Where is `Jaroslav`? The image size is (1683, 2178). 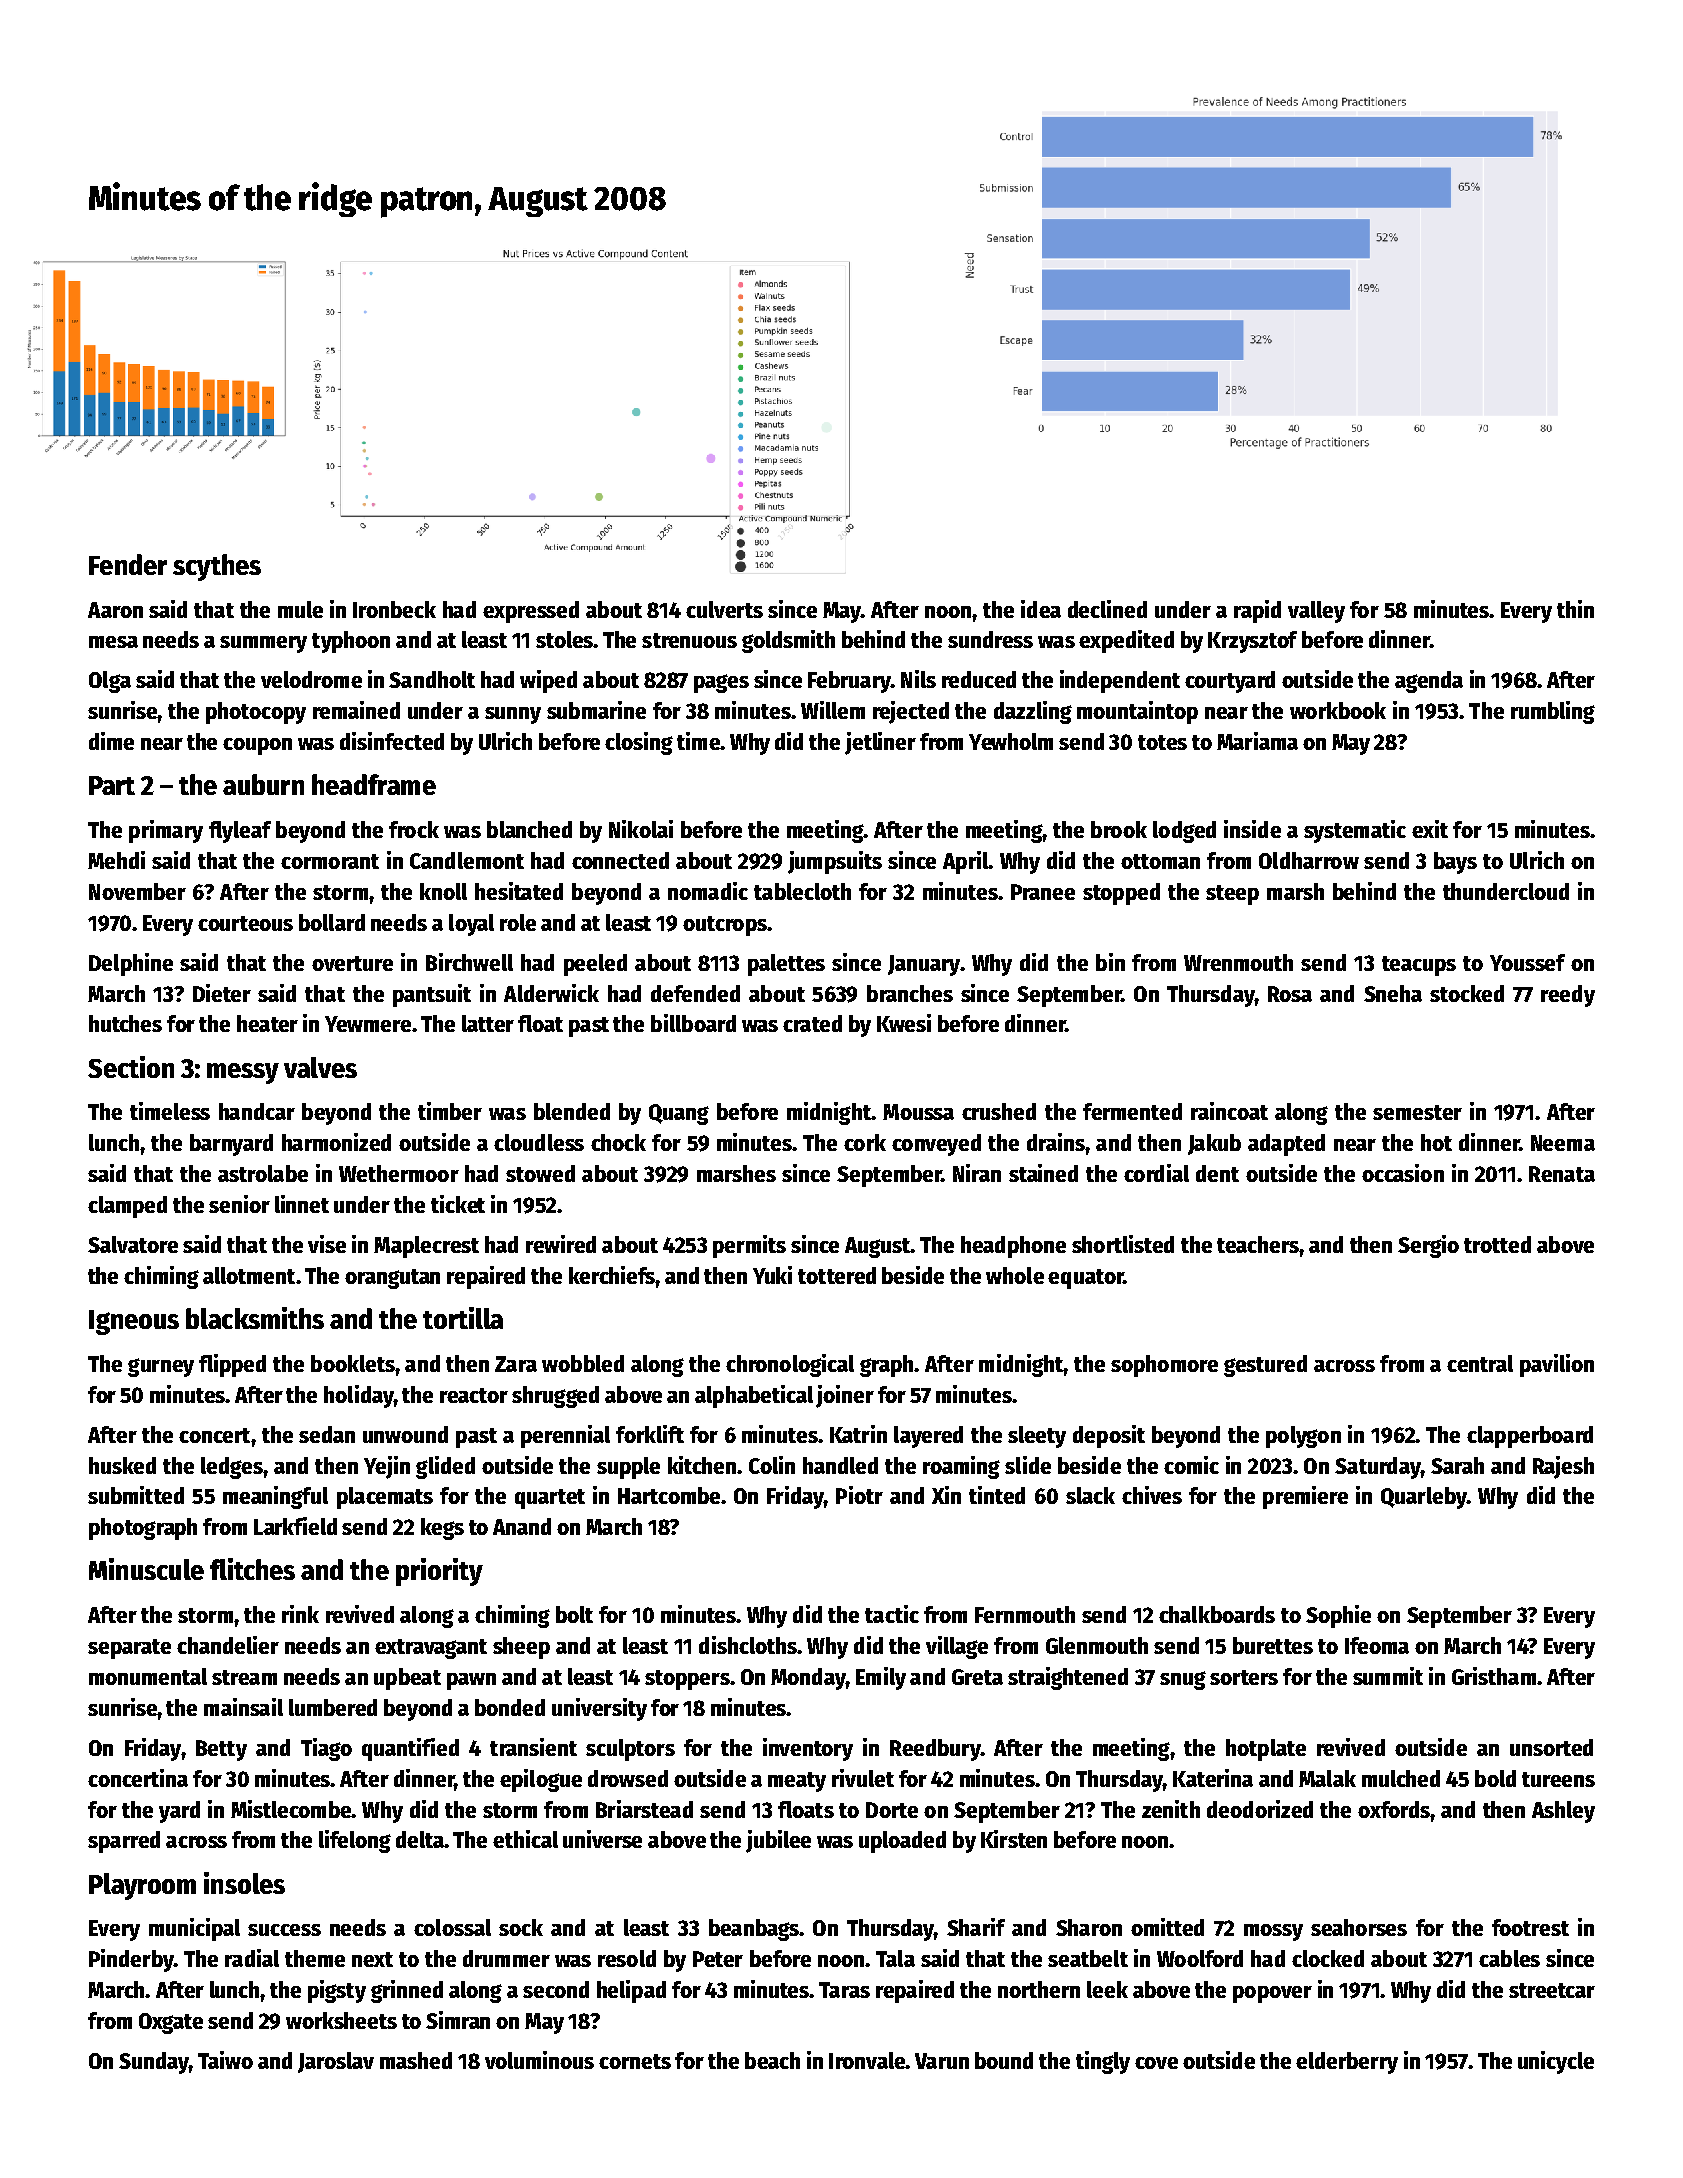
Jaroslav is located at coordinates (336, 2062).
